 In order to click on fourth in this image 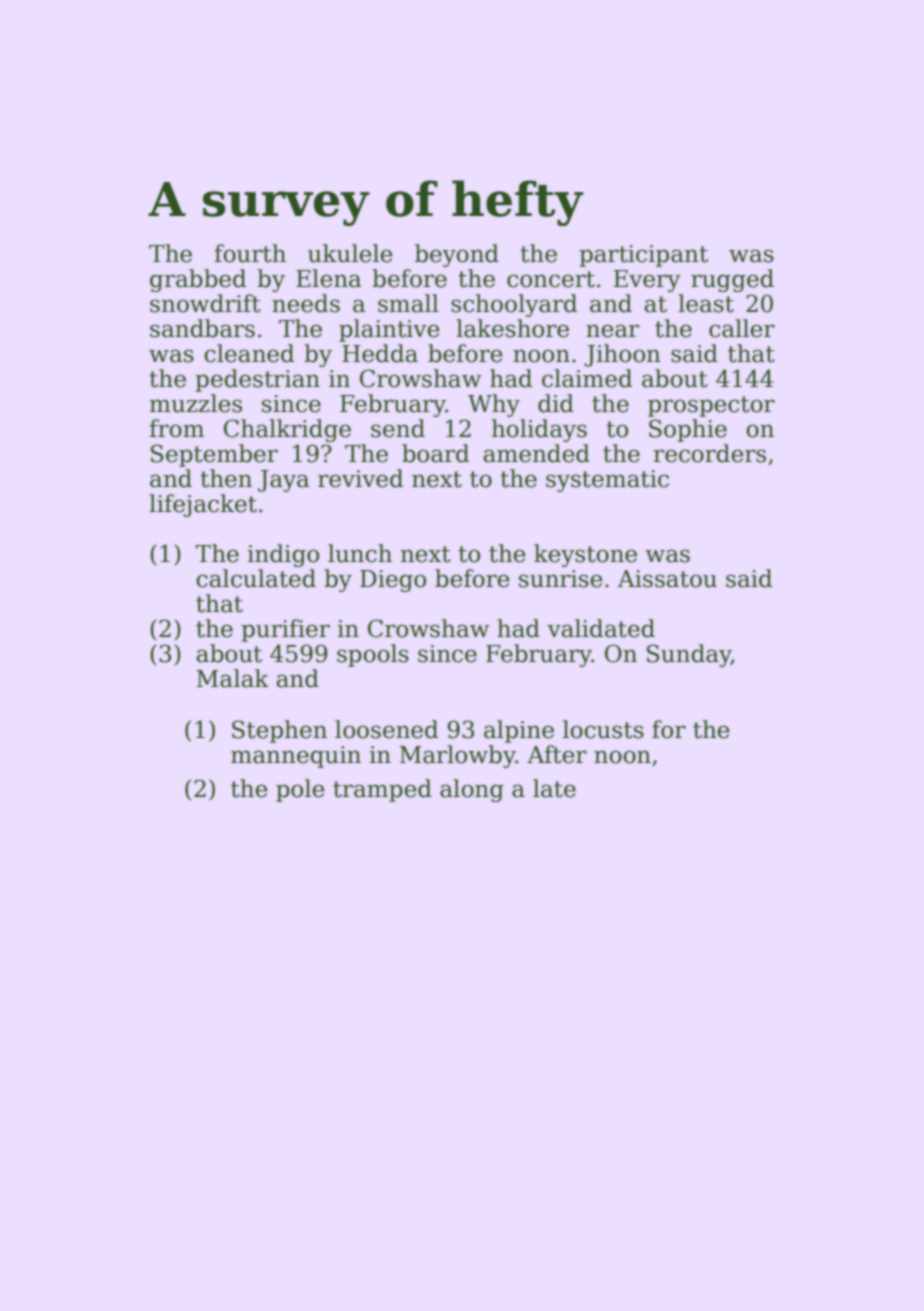, I will do `click(250, 253)`.
